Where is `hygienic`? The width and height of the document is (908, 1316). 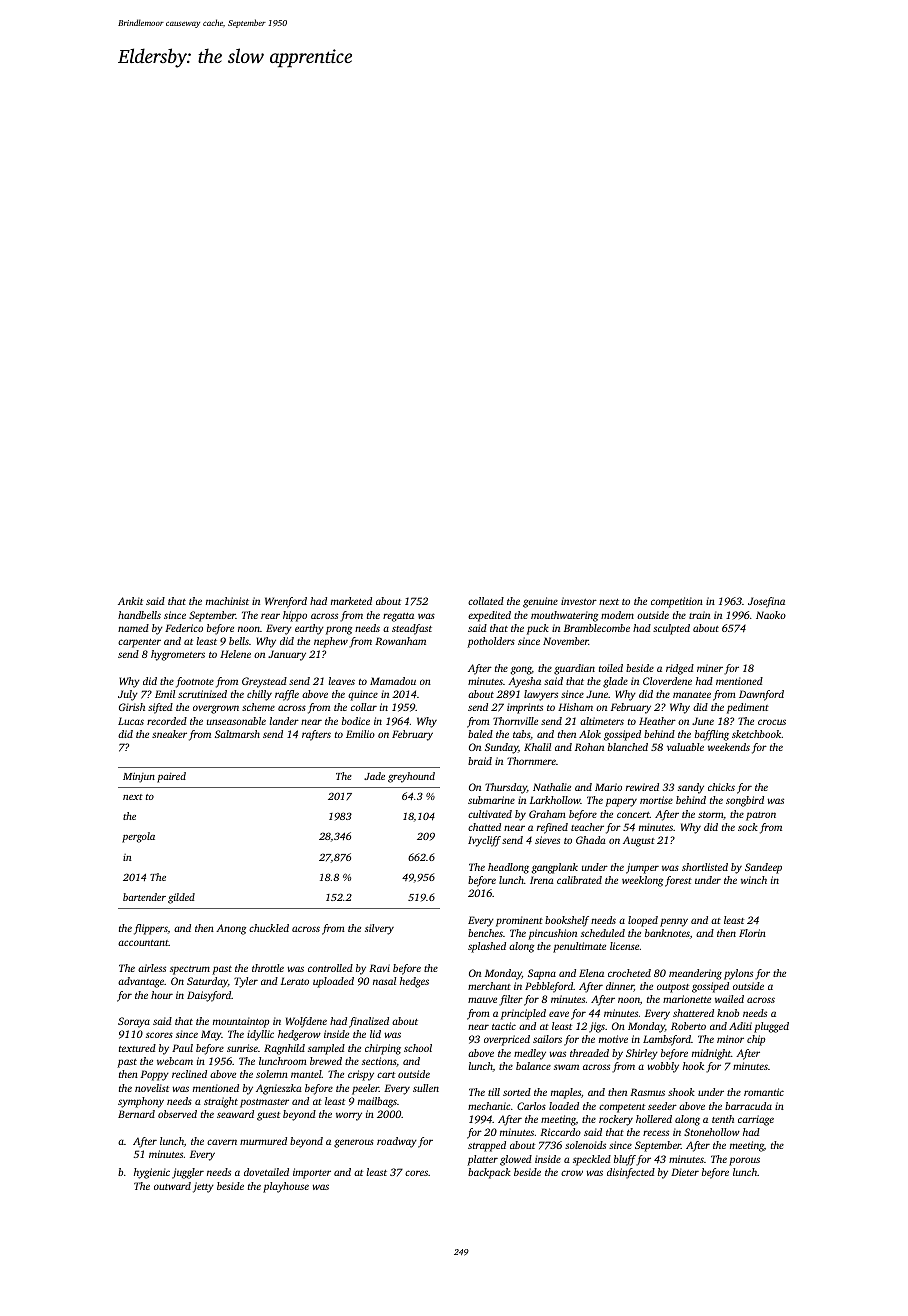 hygienic is located at coordinates (152, 1173).
